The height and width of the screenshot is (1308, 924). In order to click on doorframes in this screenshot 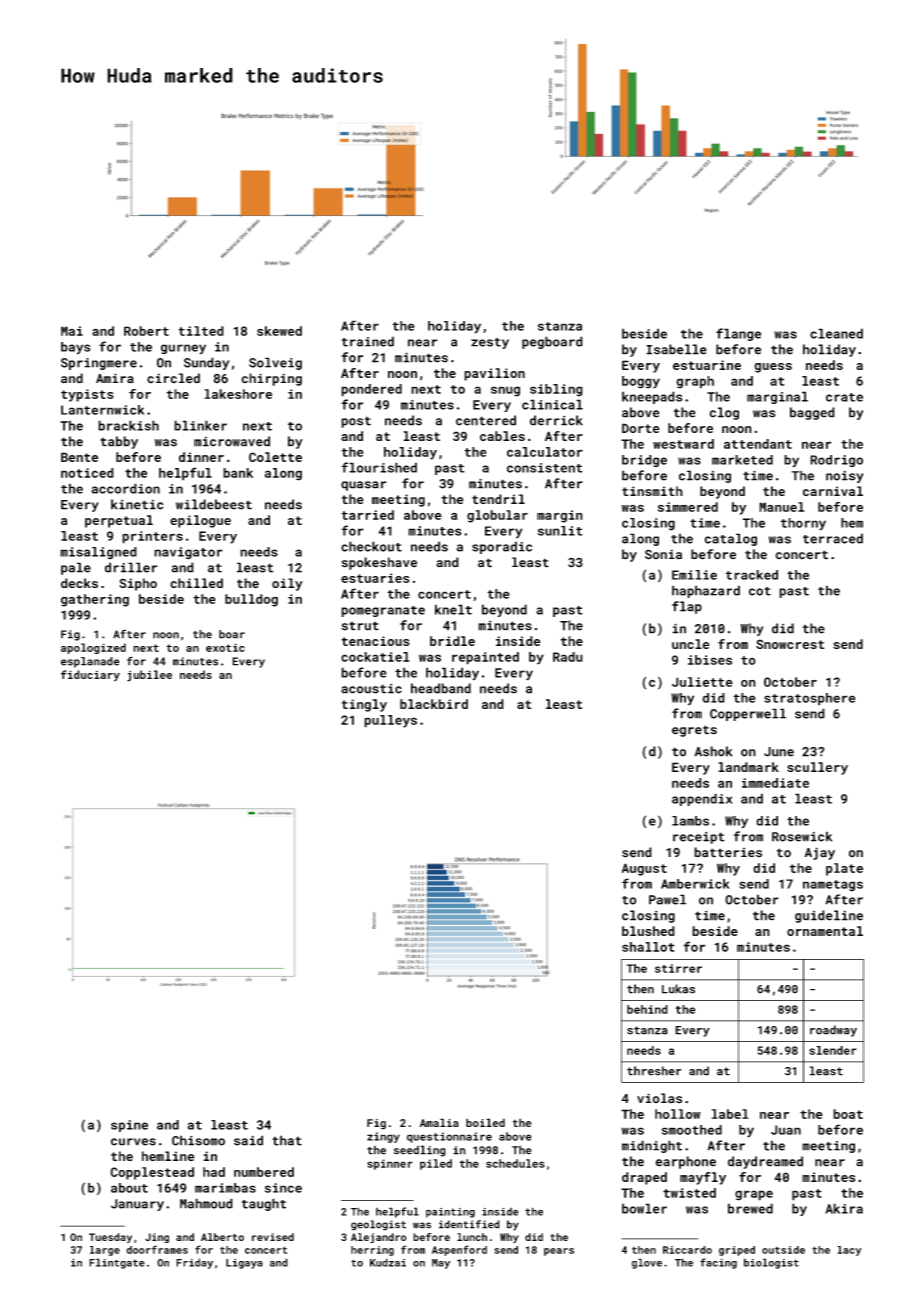, I will do `click(157, 1249)`.
